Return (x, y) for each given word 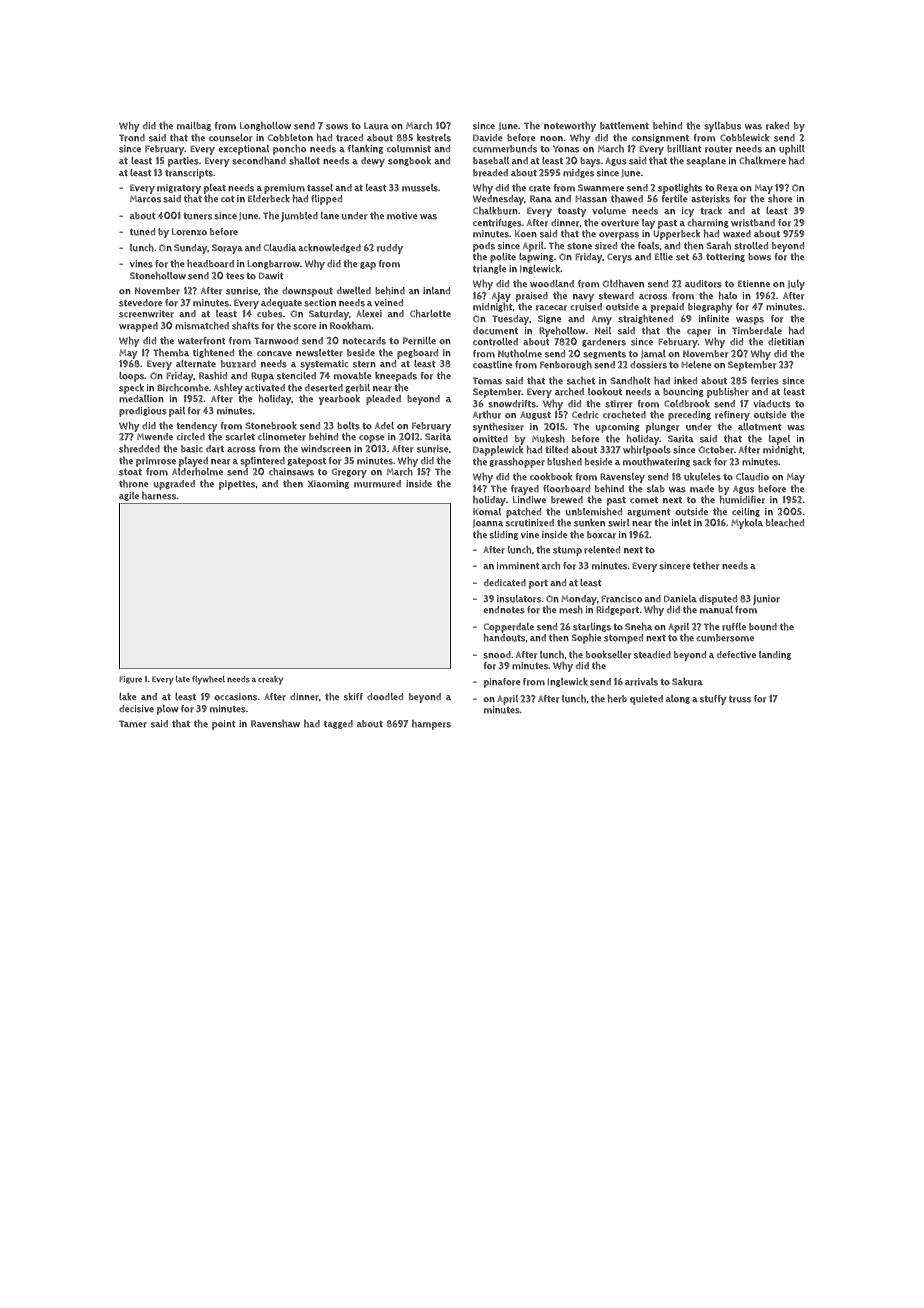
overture (620, 223)
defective (736, 654)
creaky (270, 680)
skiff (353, 697)
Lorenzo (189, 232)
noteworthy (570, 127)
